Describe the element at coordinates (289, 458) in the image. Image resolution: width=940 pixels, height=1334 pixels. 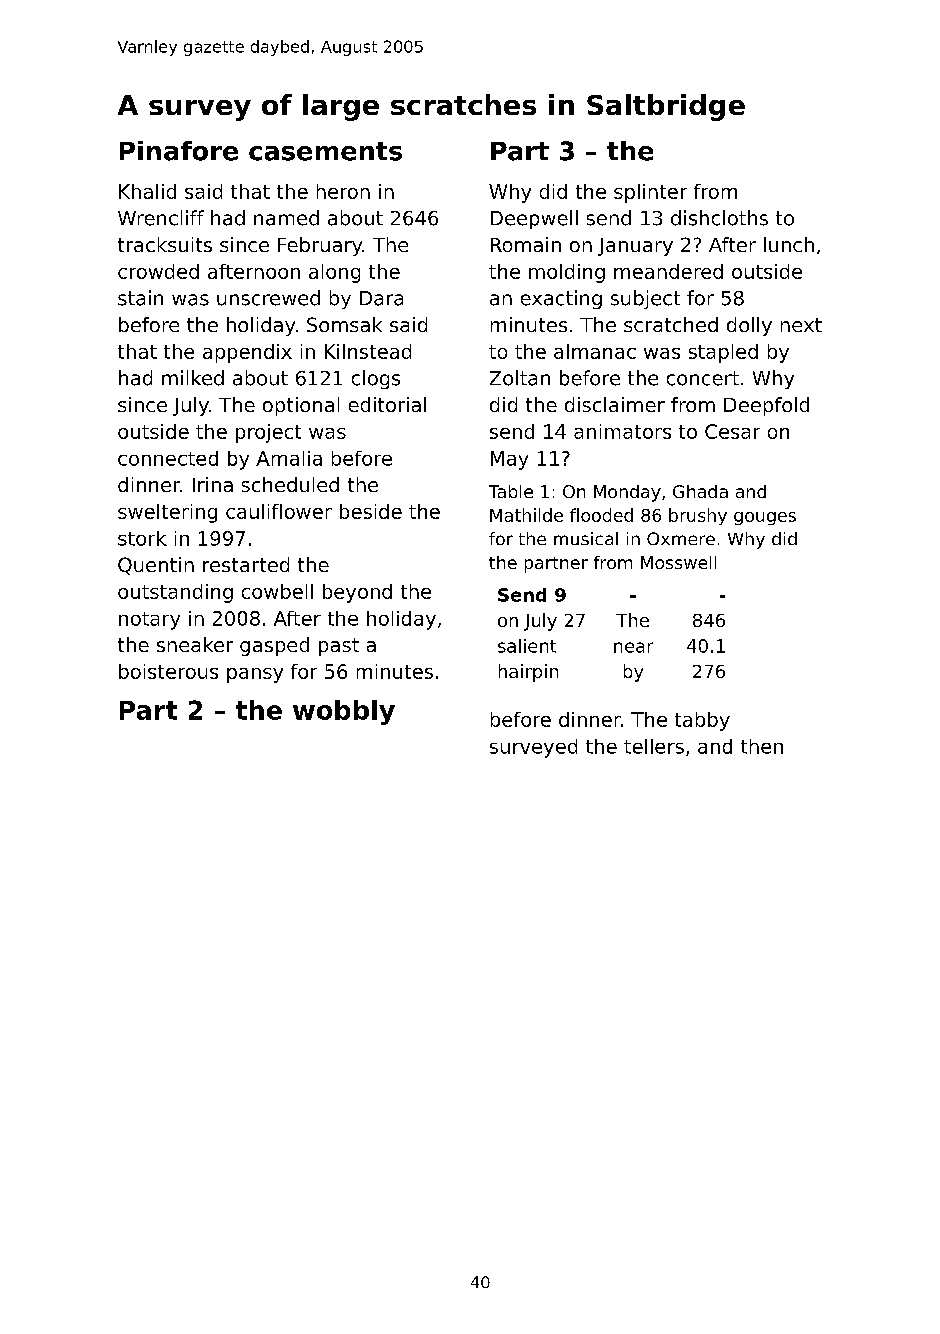
I see `Amalia` at that location.
